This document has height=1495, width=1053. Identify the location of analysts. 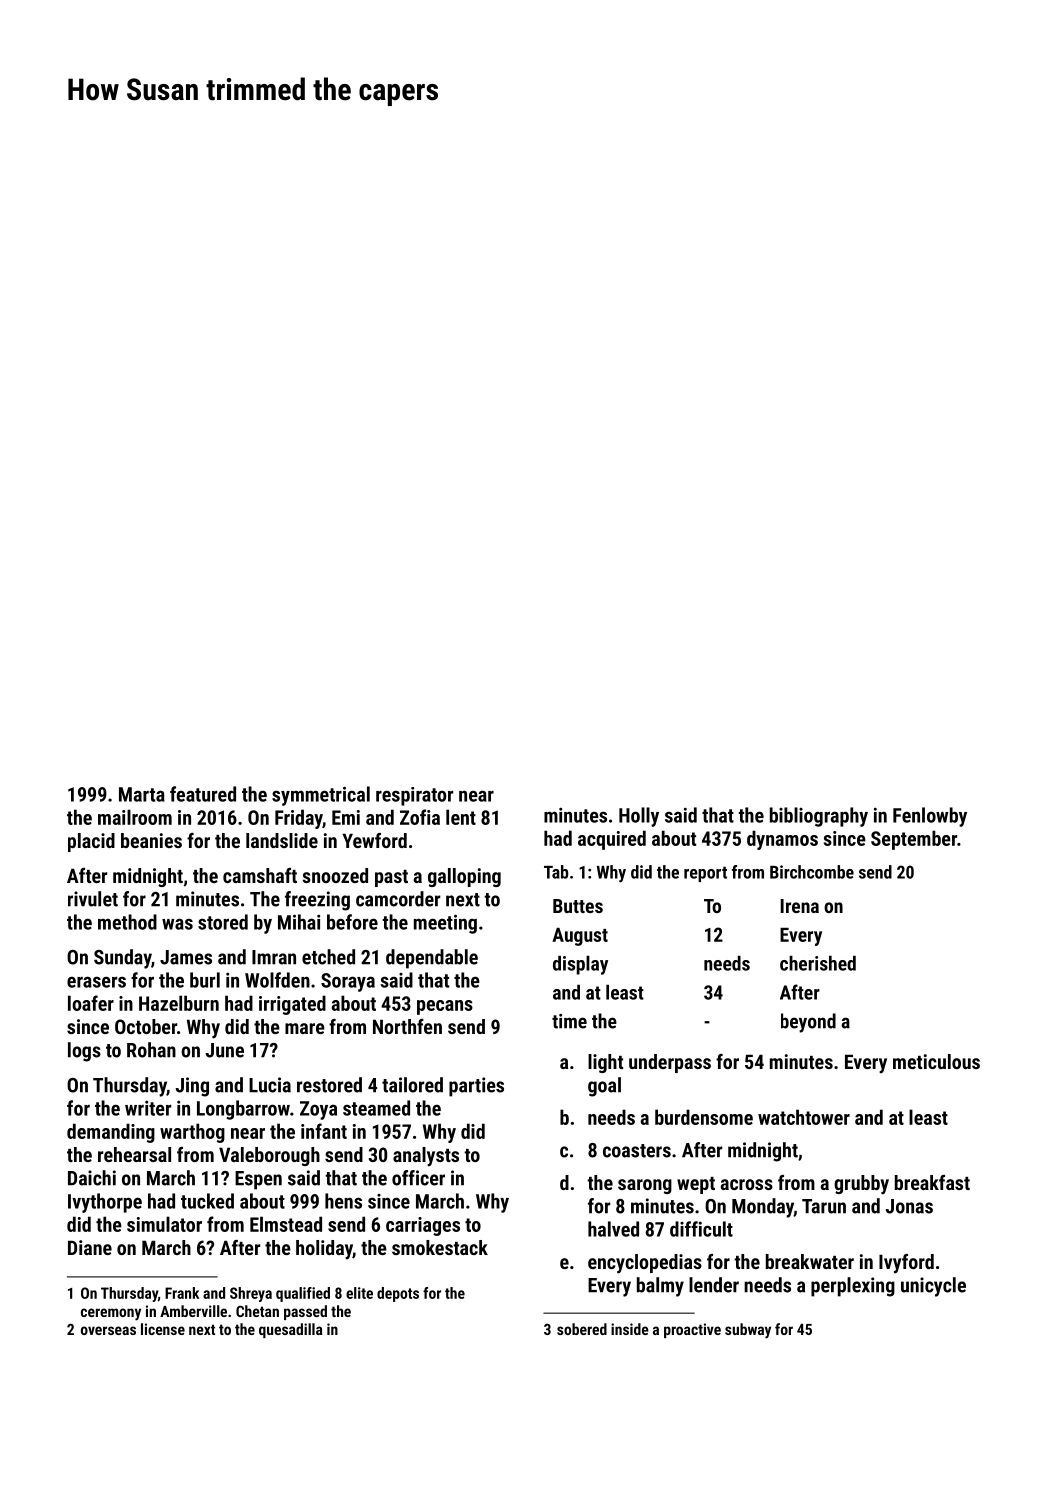
(426, 1157).
